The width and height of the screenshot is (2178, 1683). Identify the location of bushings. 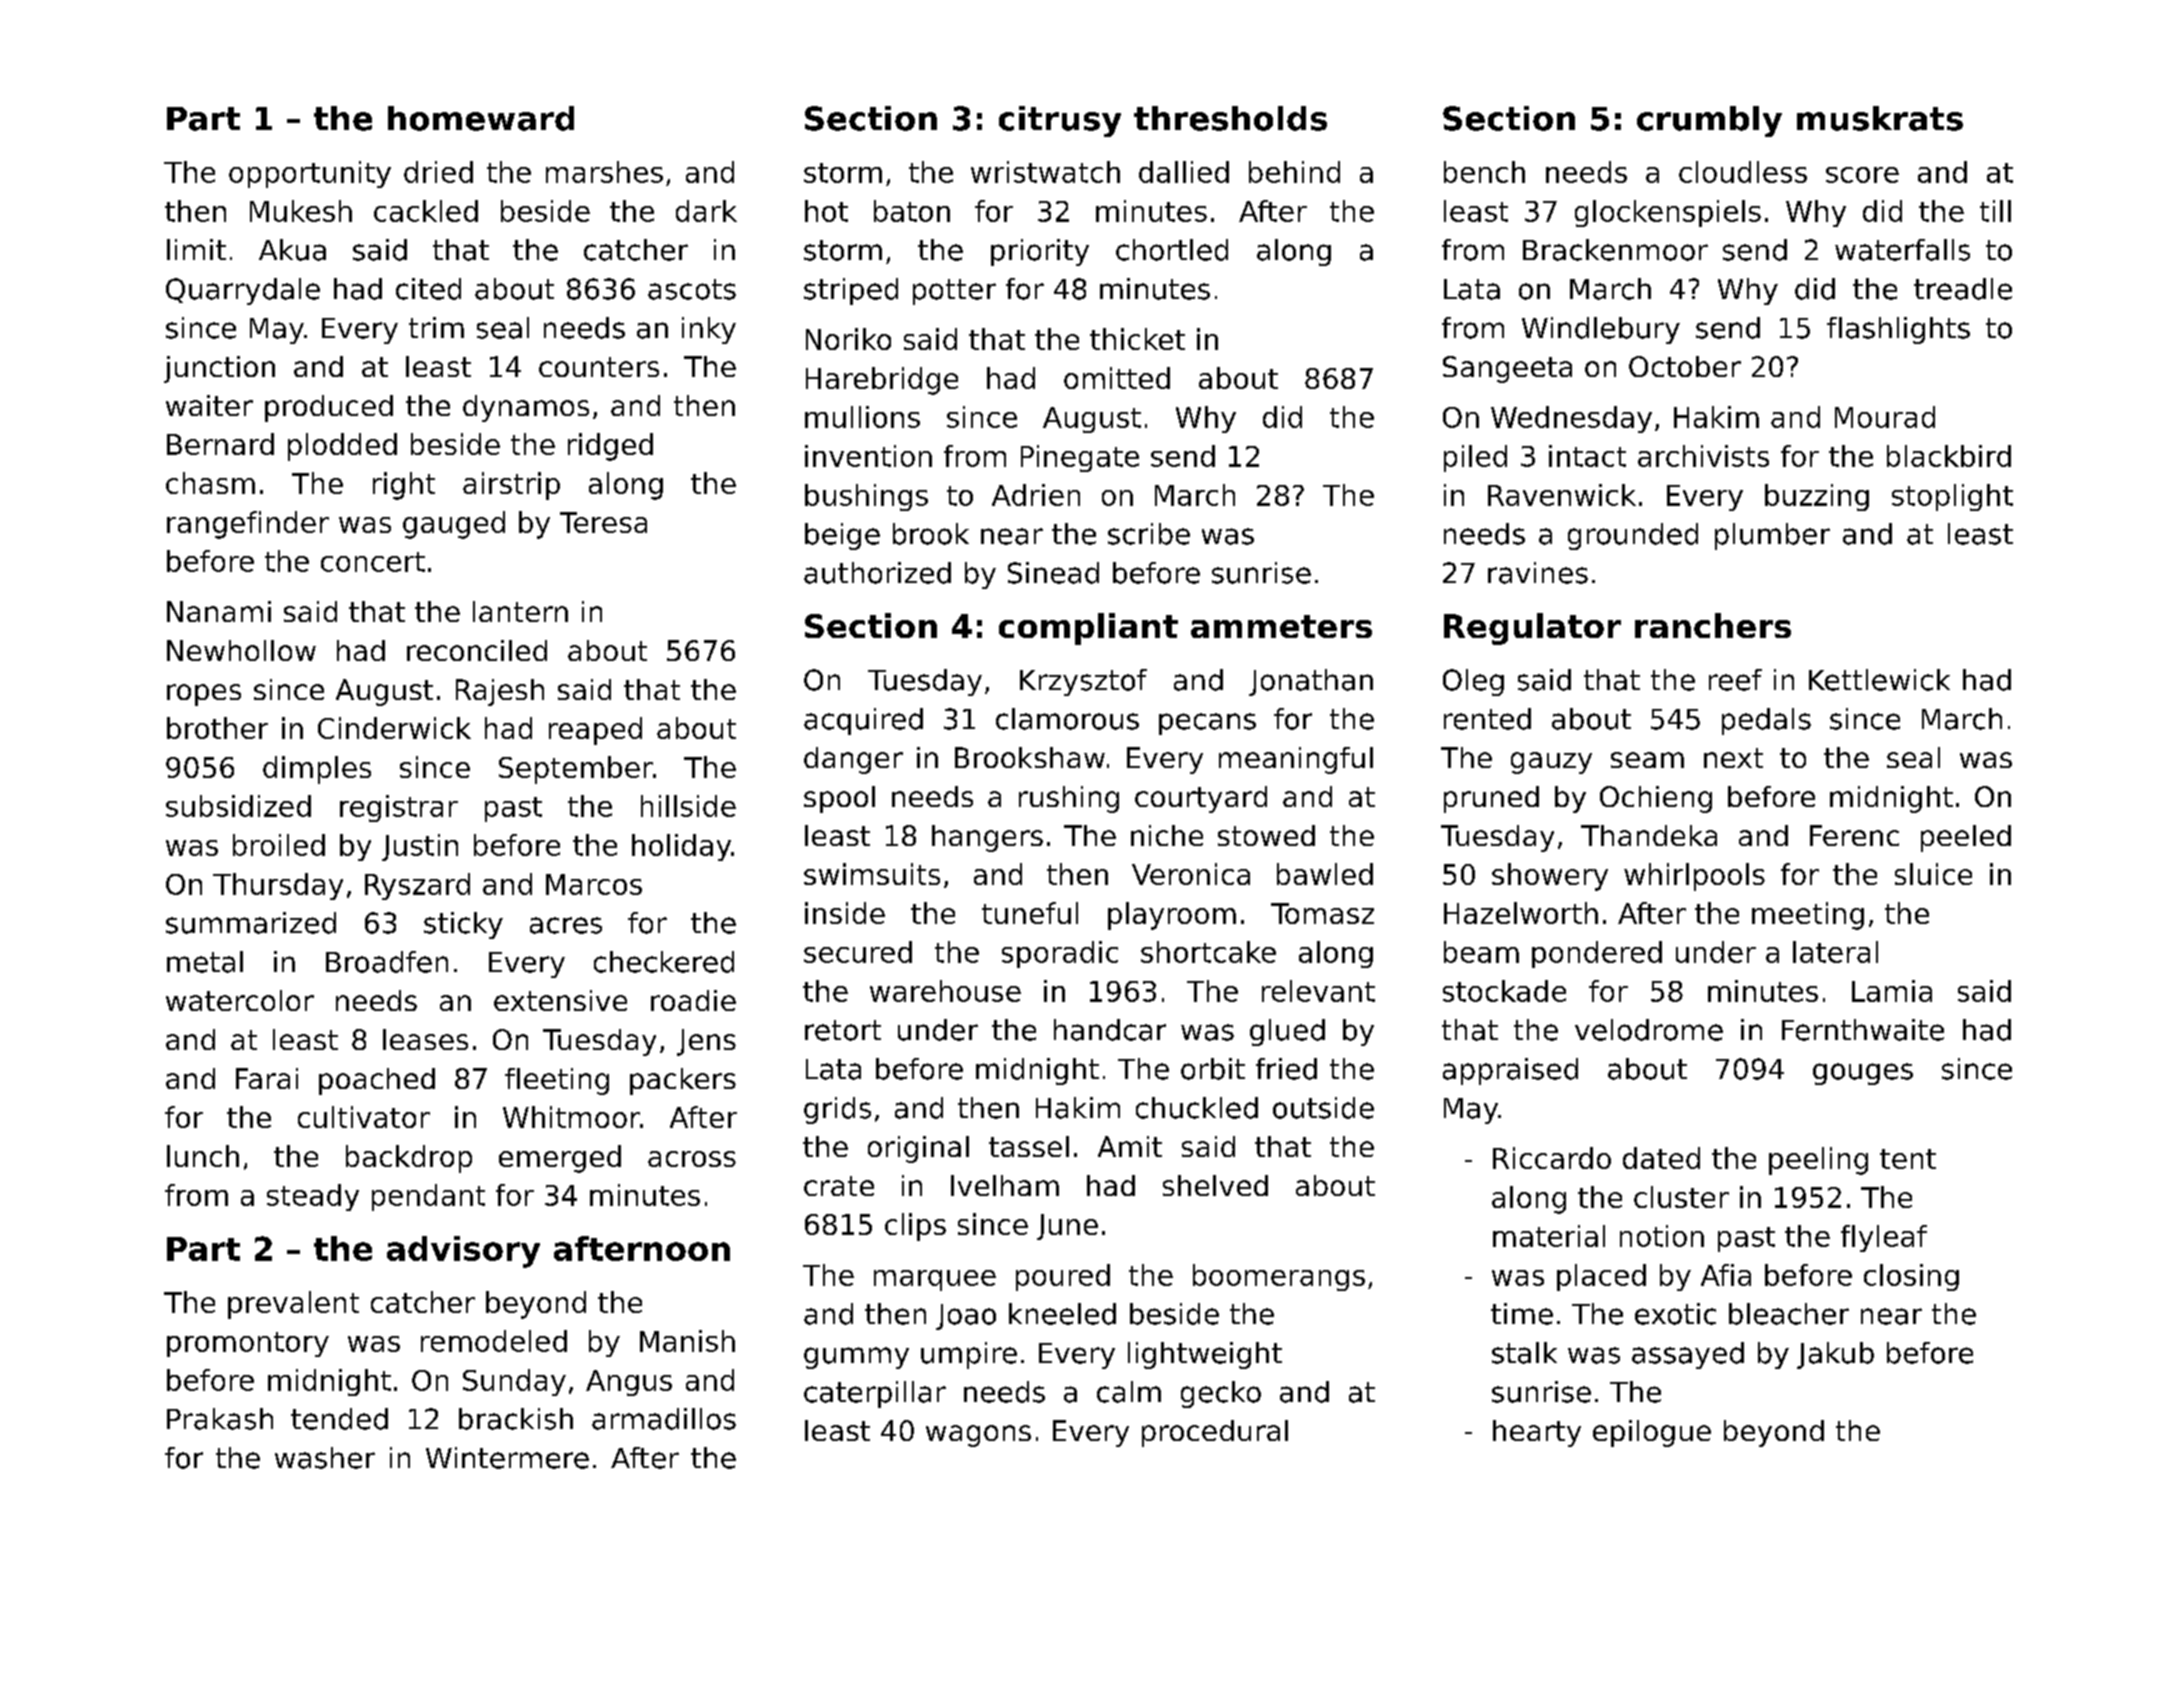
(866, 497).
